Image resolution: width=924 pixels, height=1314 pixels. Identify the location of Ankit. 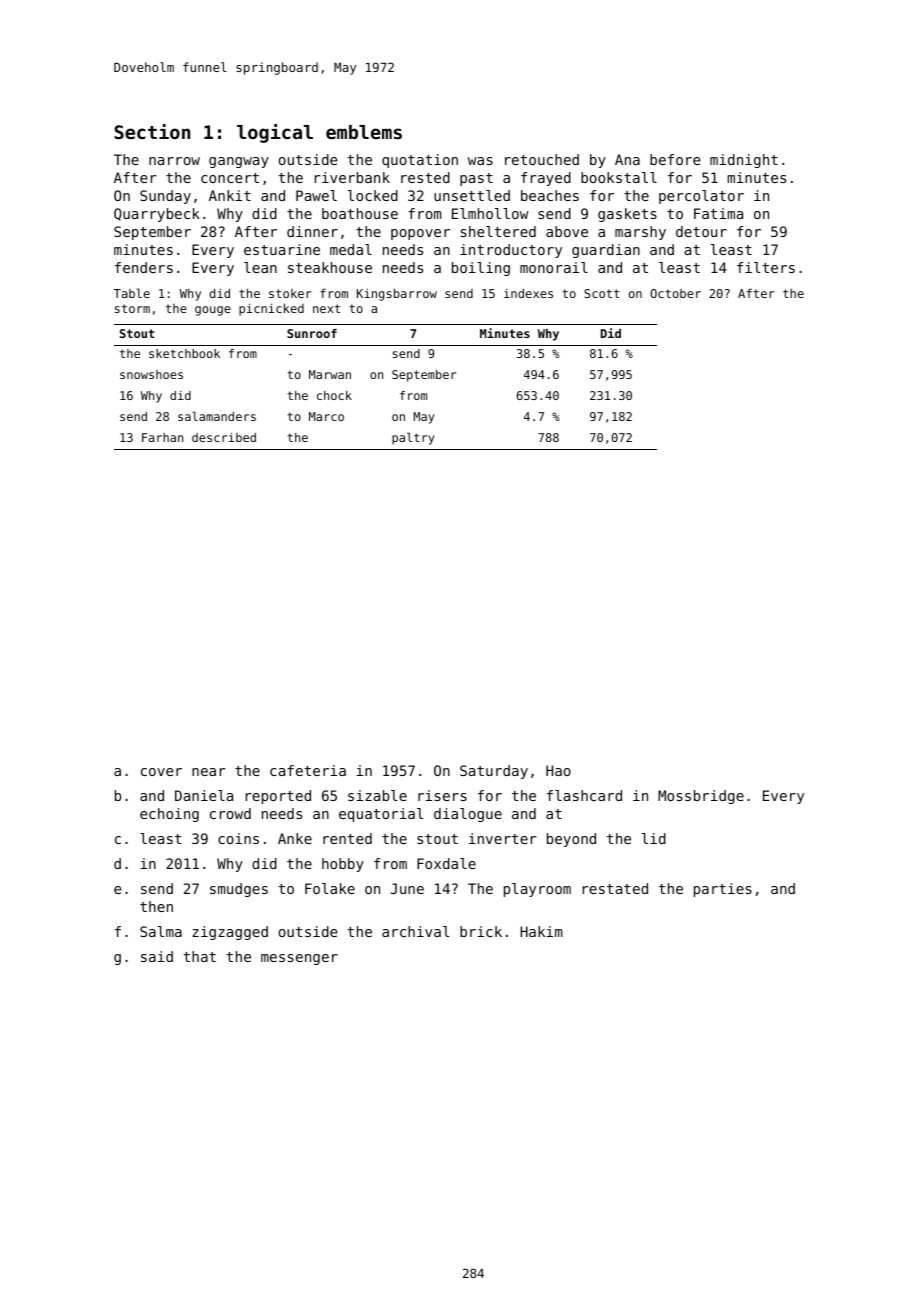
(230, 195).
